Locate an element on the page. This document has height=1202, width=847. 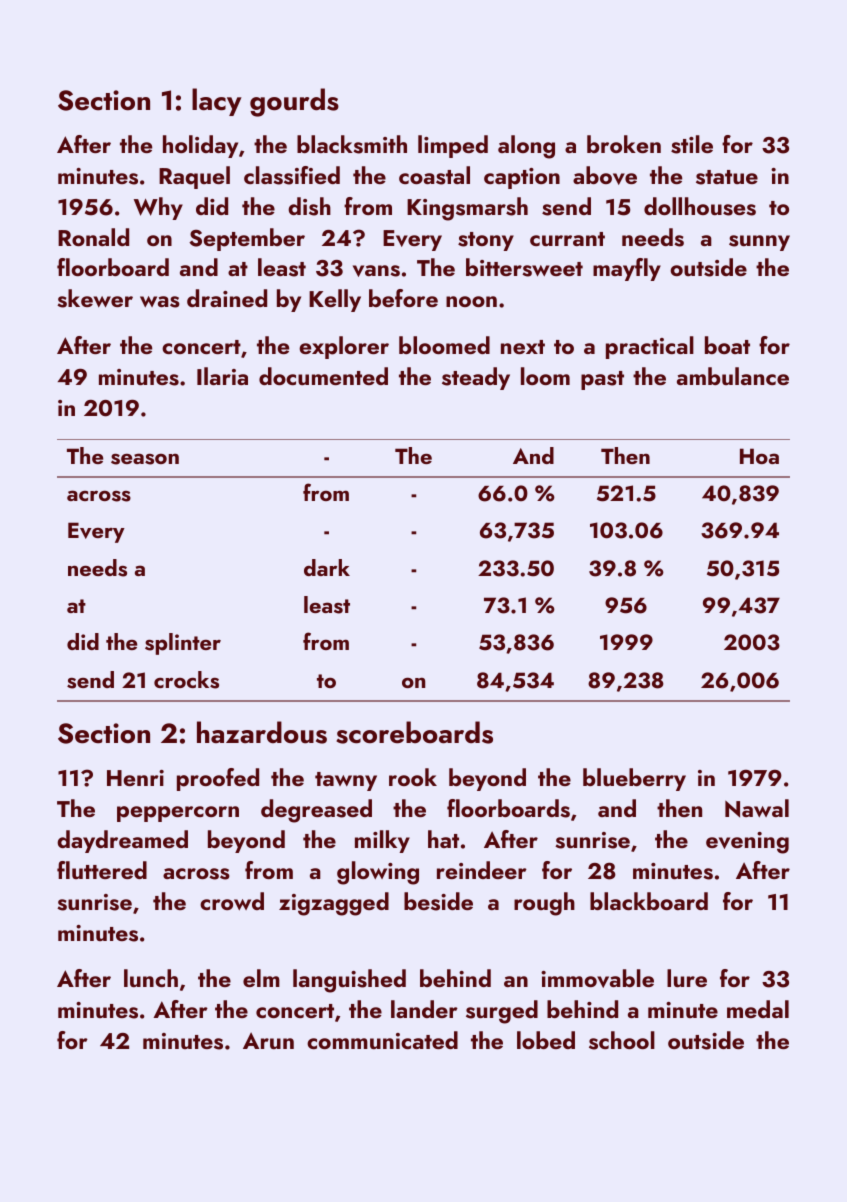
beside is located at coordinates (438, 901).
